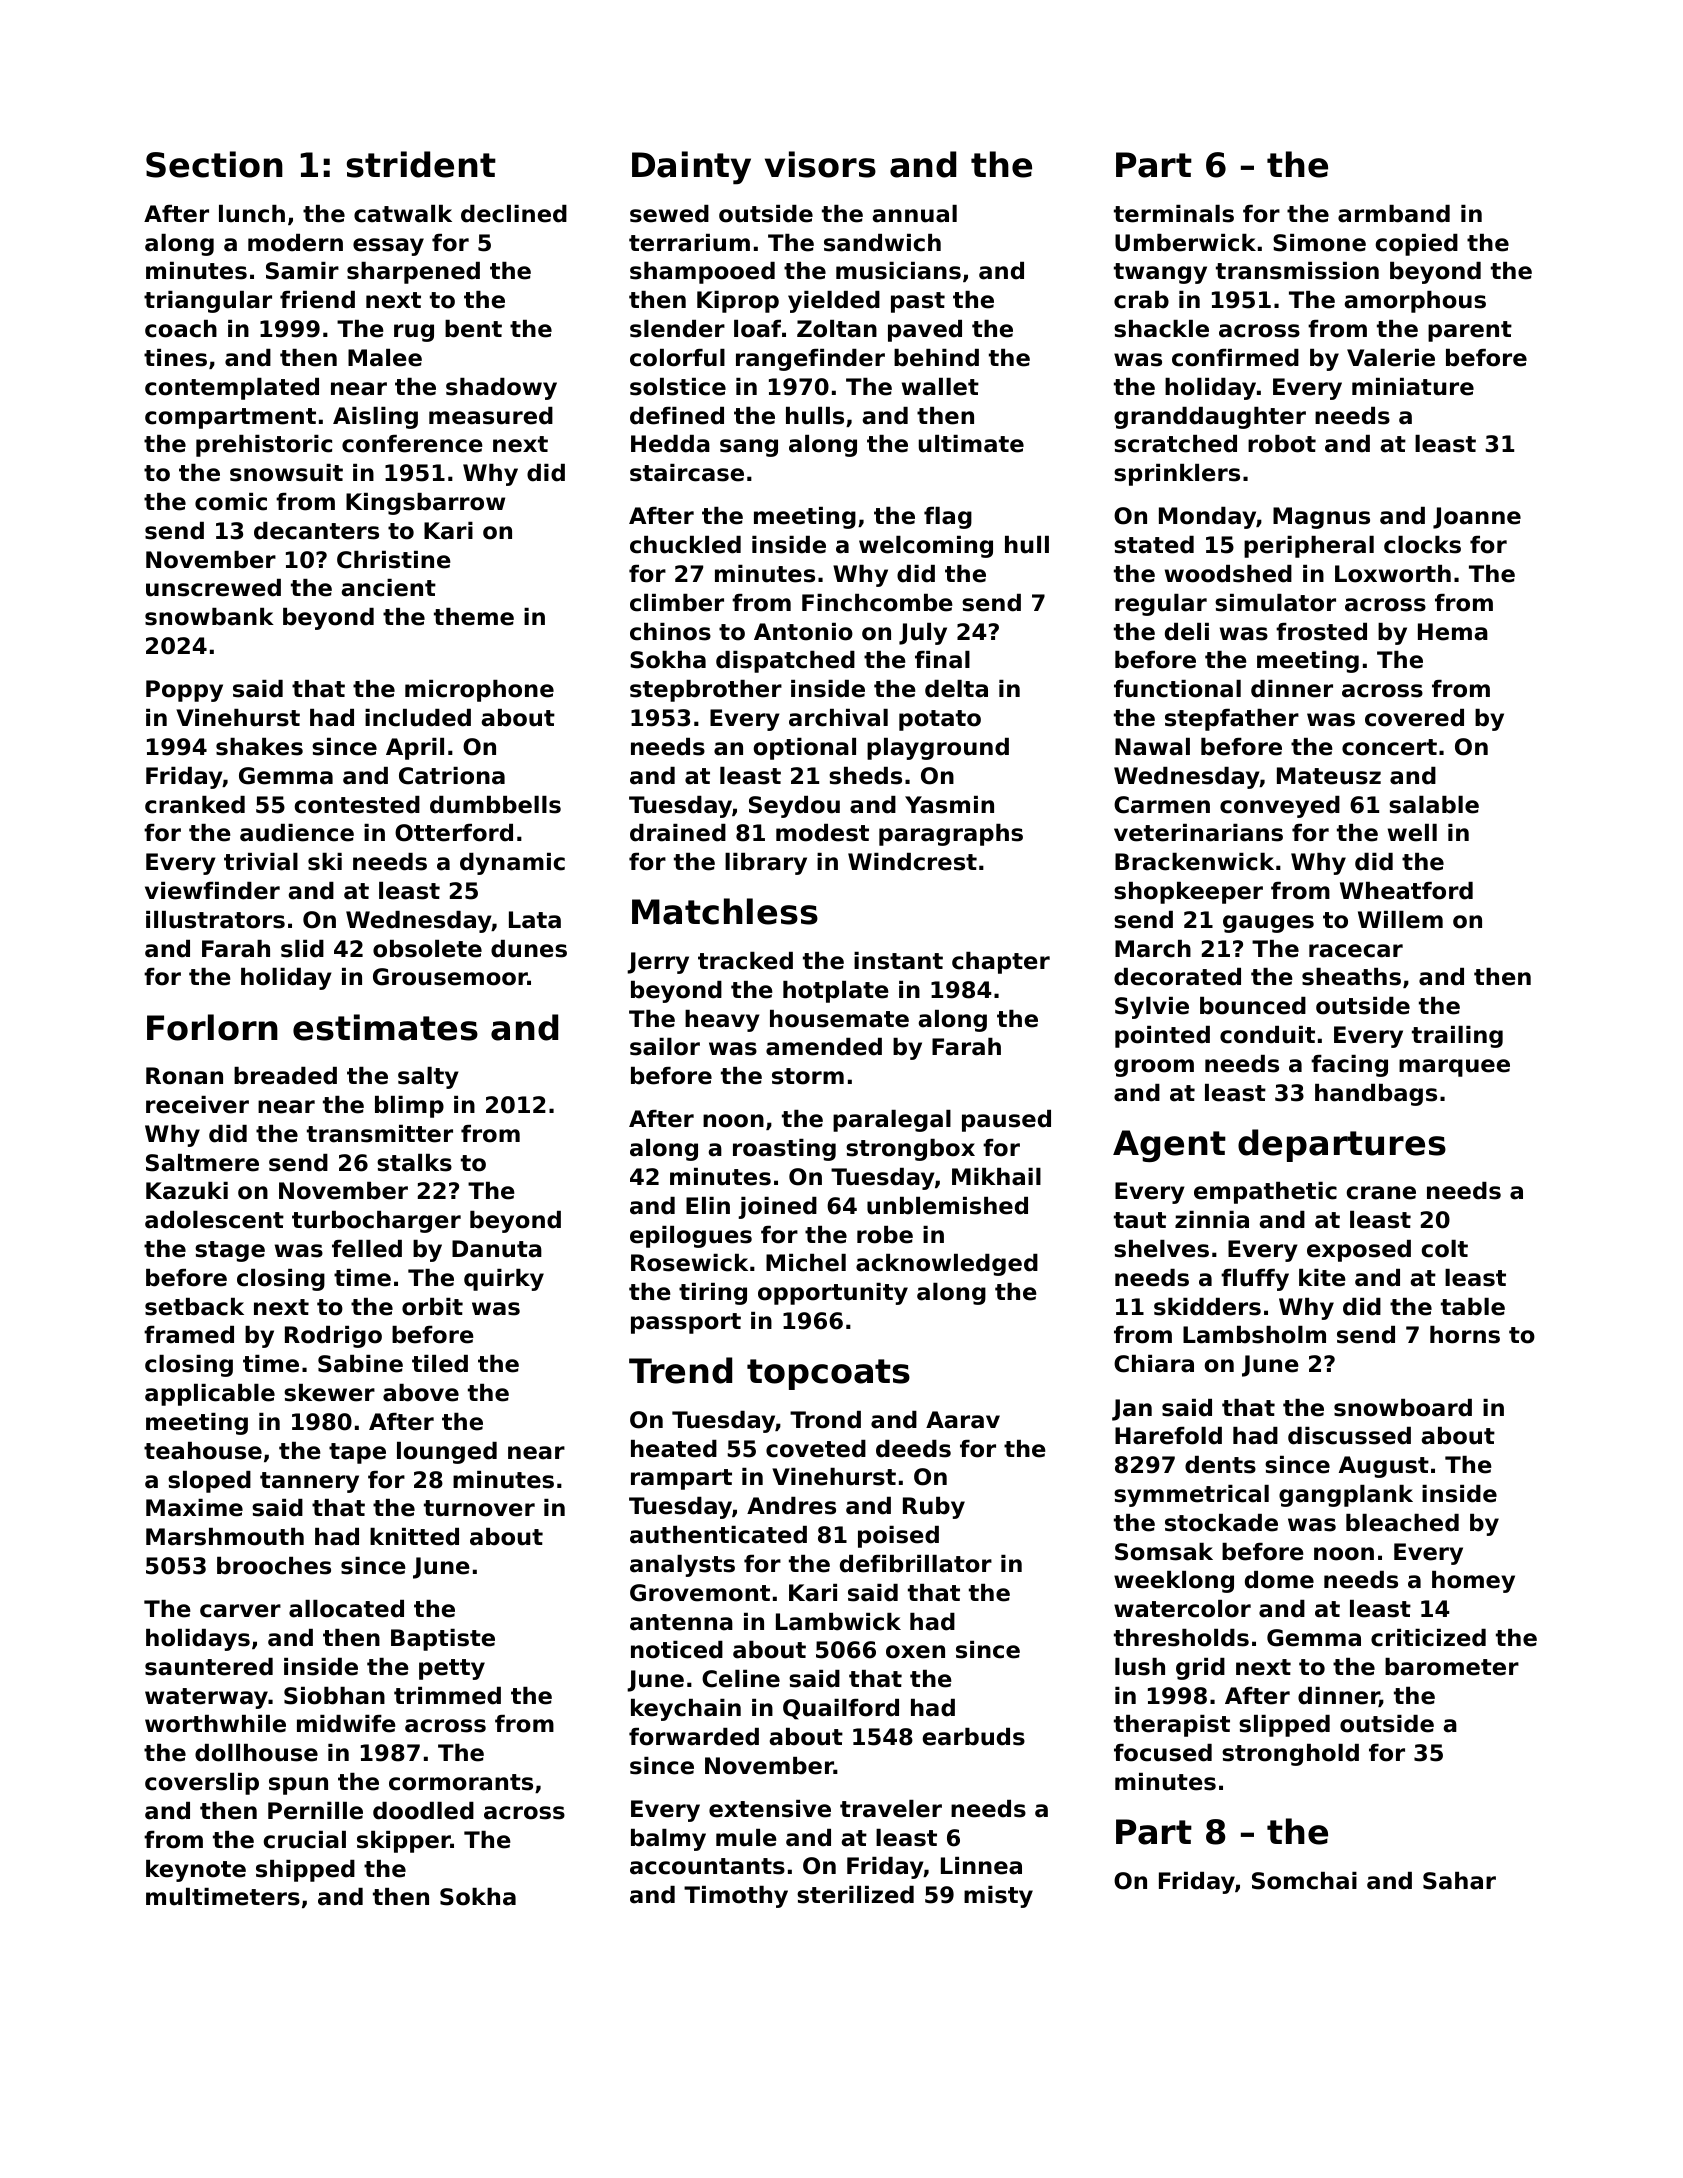 The height and width of the document is (2178, 1683). Describe the element at coordinates (685, 545) in the document. I see `chuckled` at that location.
